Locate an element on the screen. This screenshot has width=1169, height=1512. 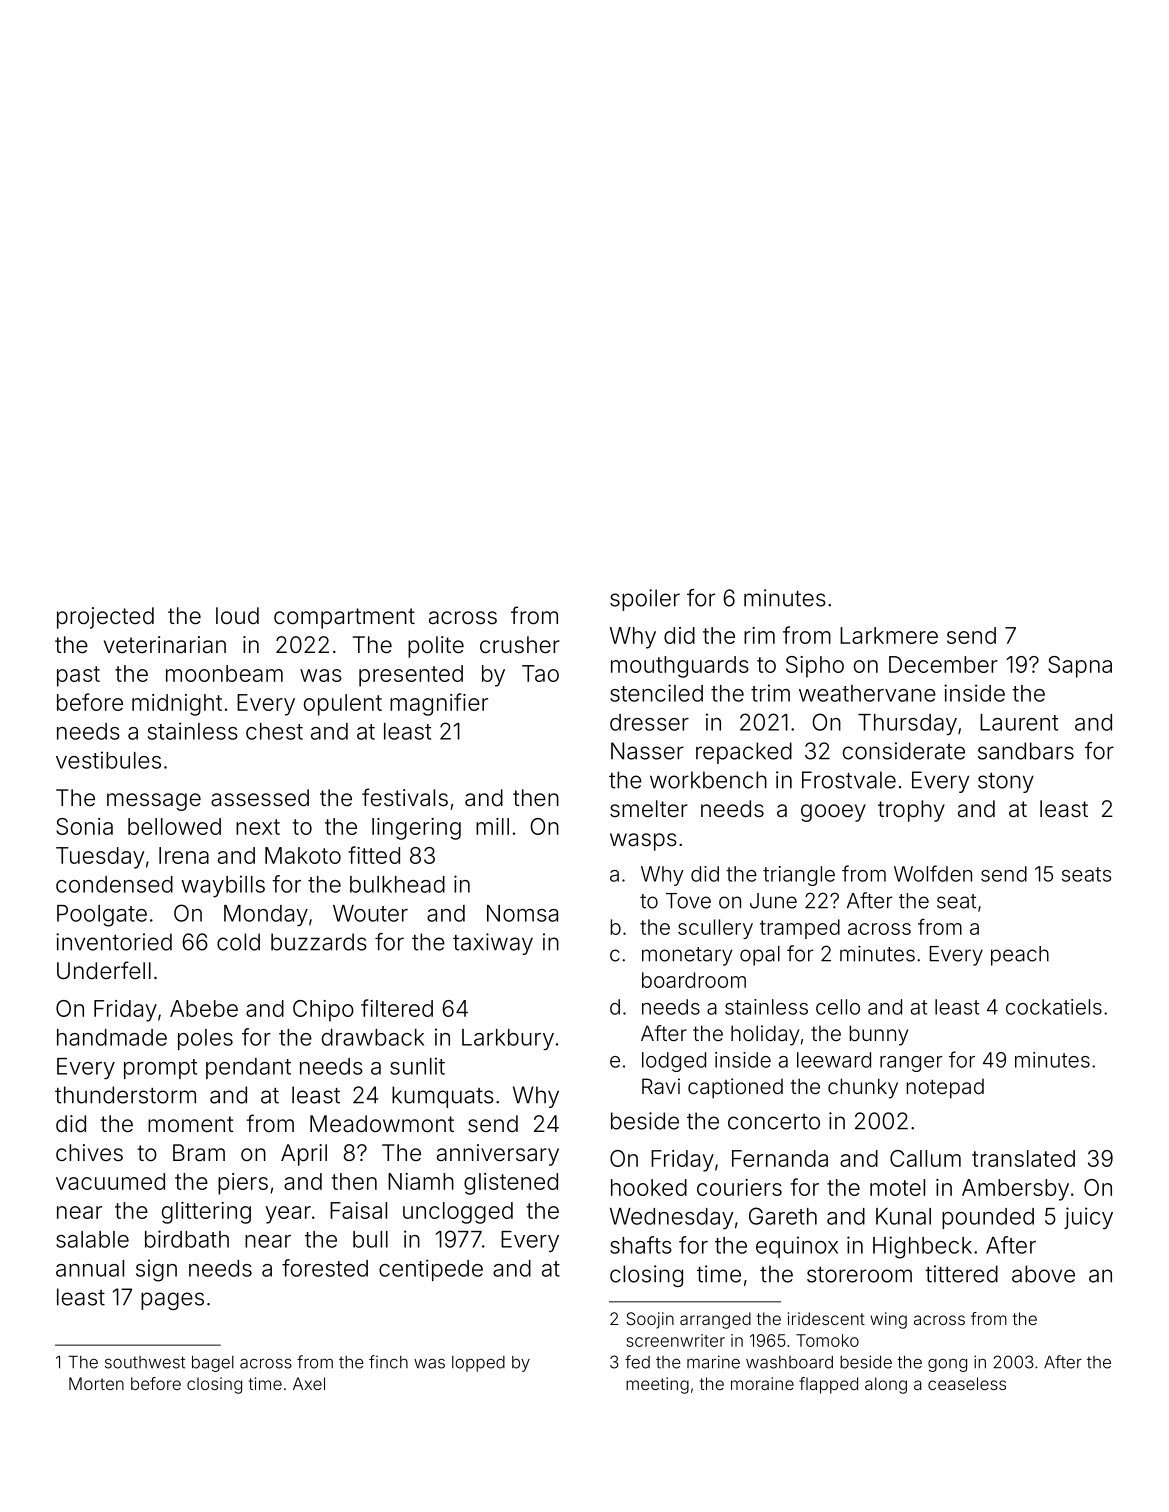
unclogged is located at coordinates (458, 1213).
